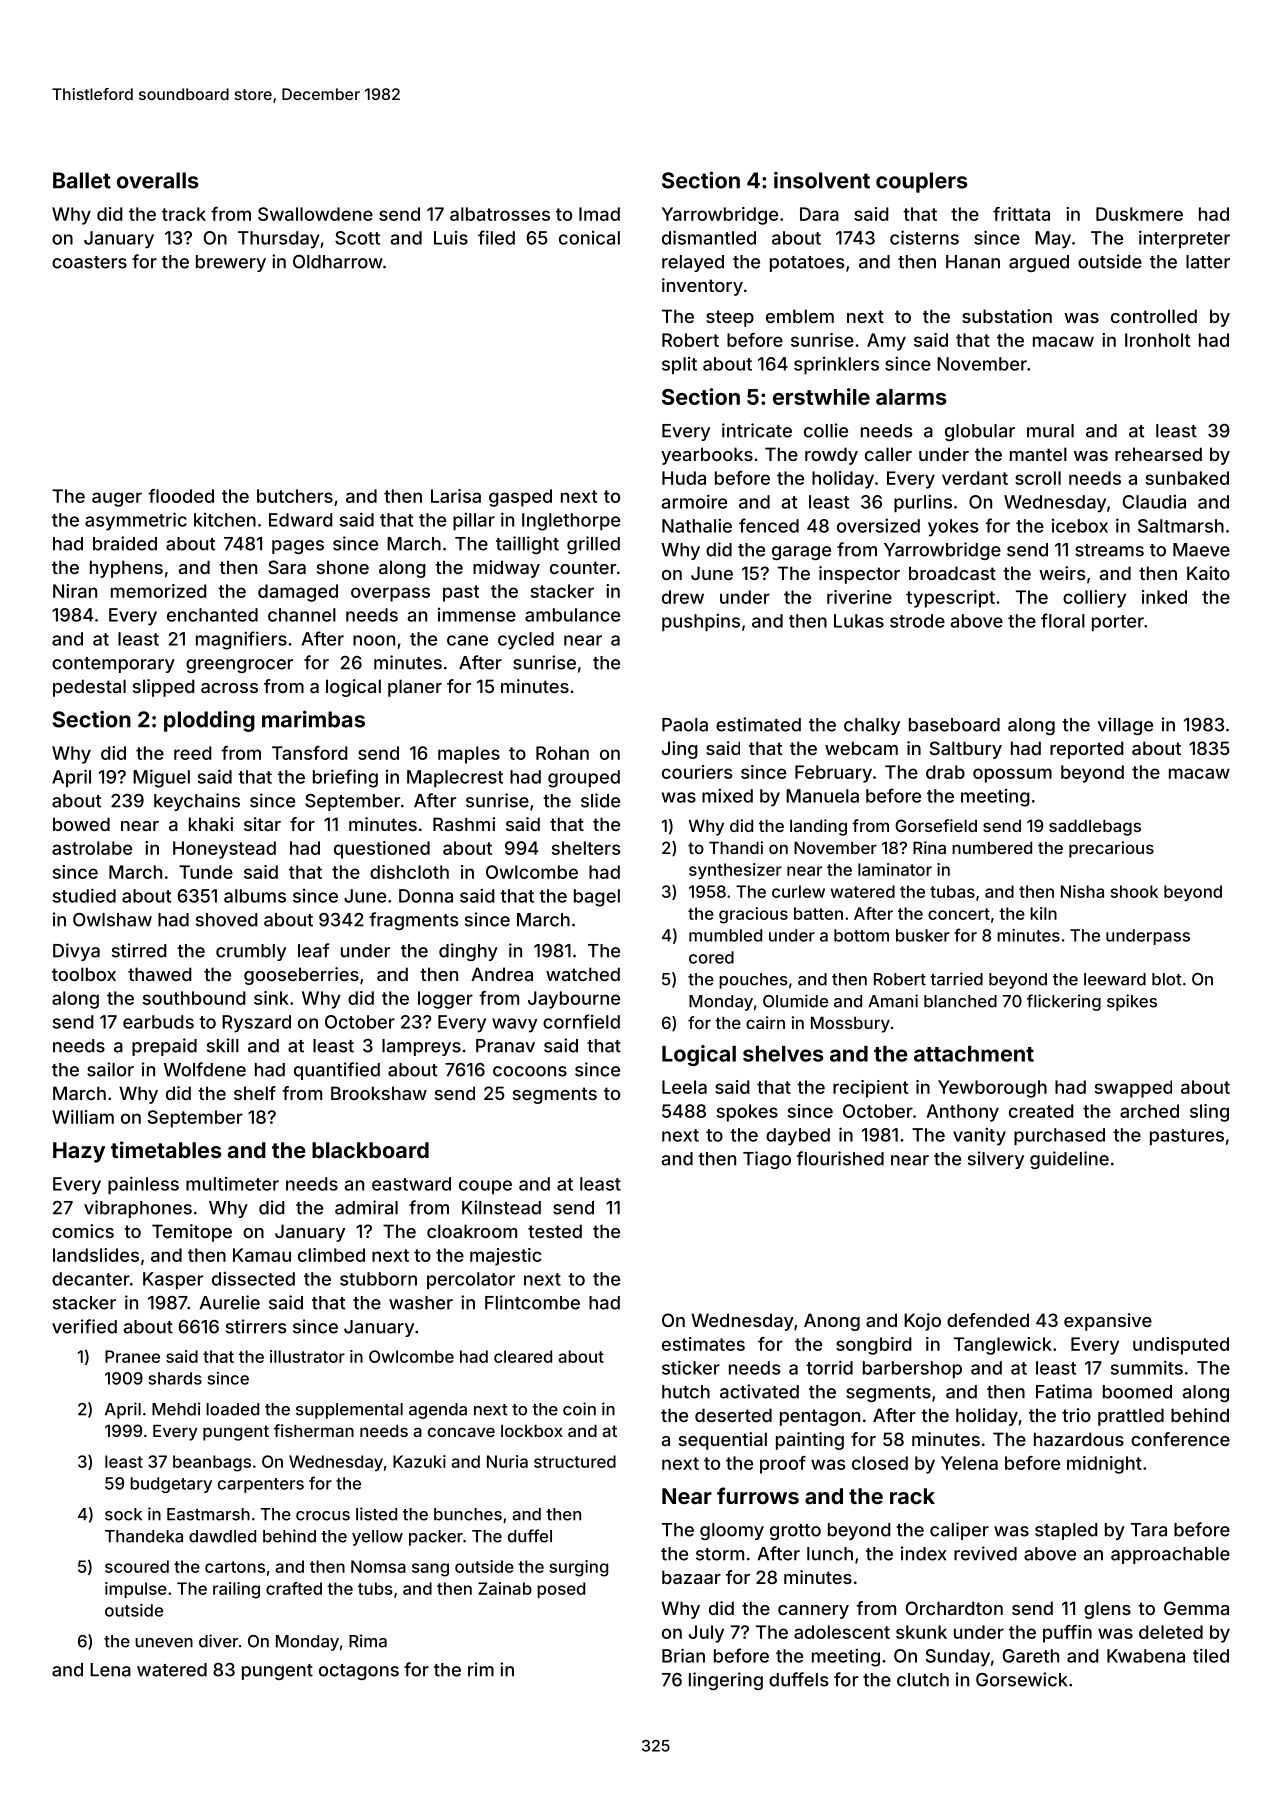  Describe the element at coordinates (922, 182) in the page. I see `couplers` at that location.
